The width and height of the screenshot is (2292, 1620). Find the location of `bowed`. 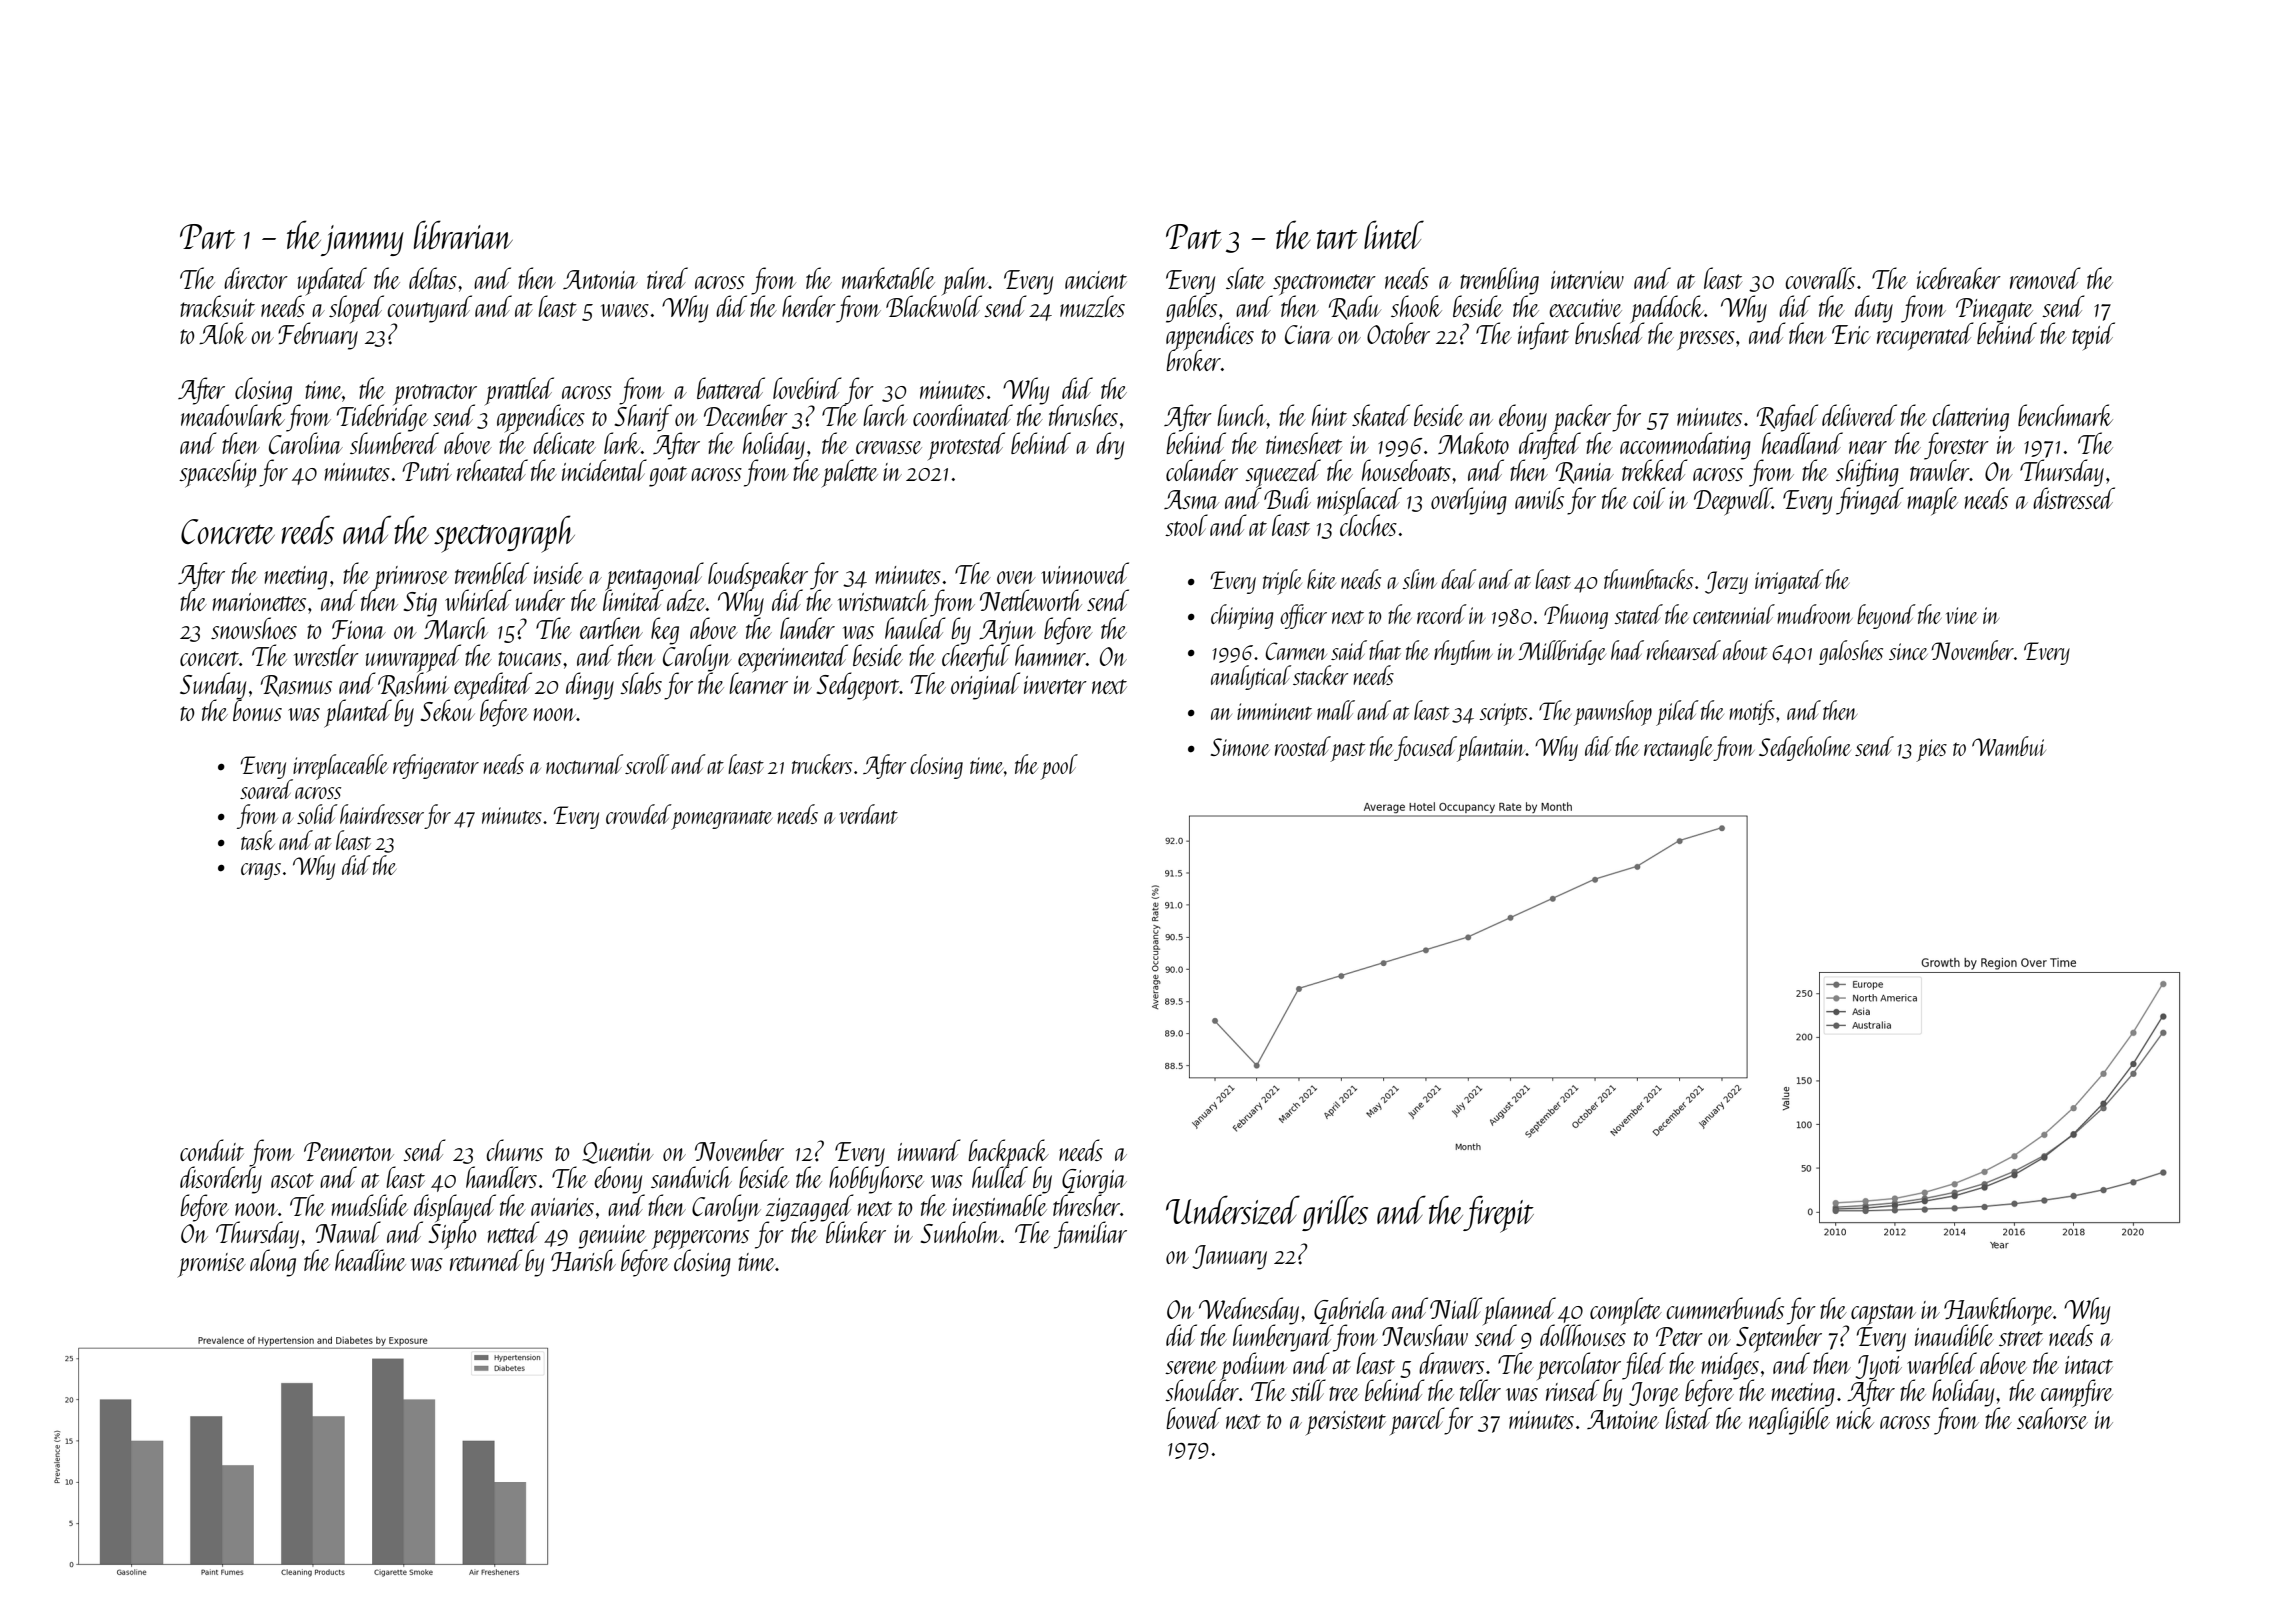

bowed is located at coordinates (1193, 1418).
